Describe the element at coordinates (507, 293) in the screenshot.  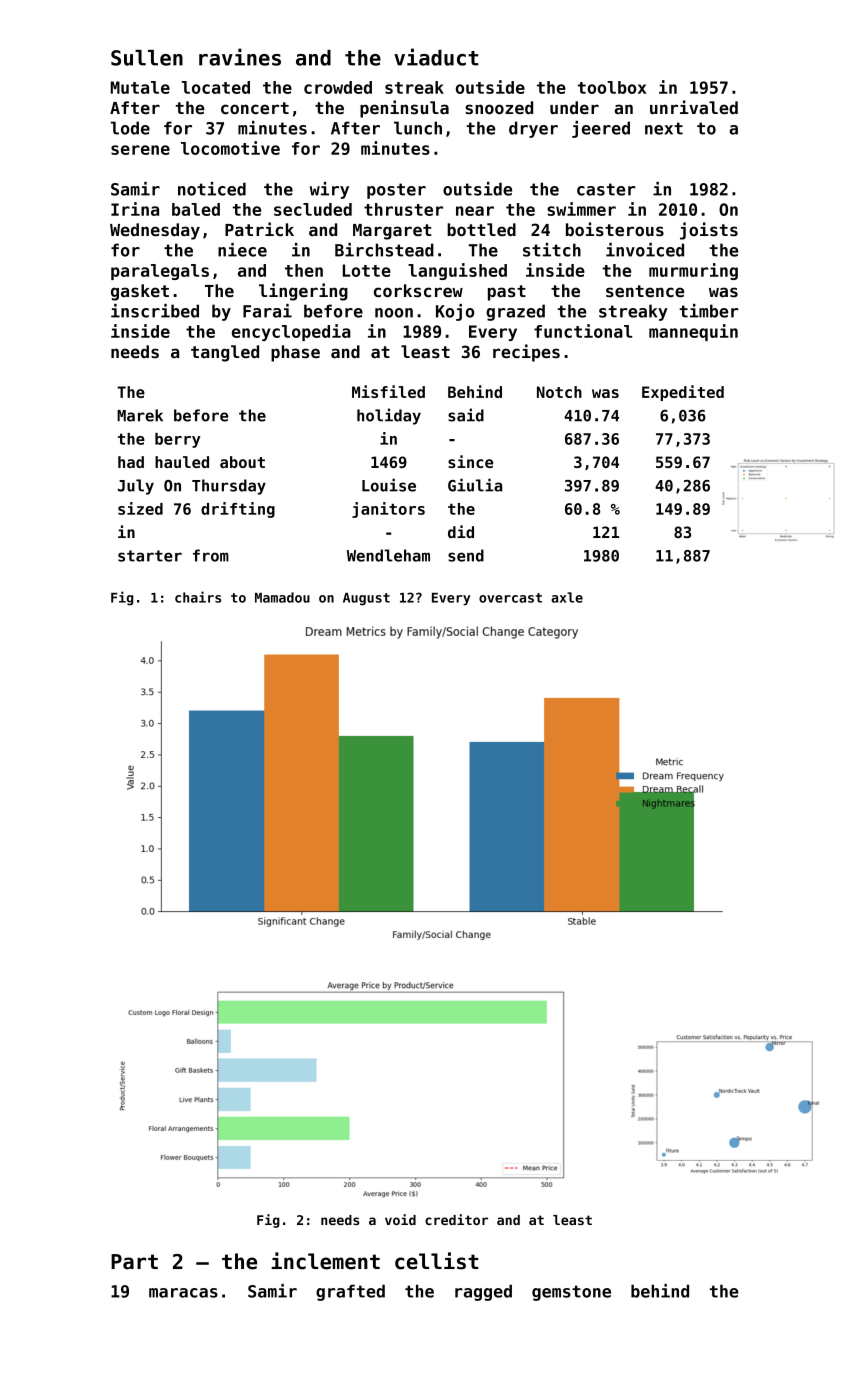
I see `past` at that location.
